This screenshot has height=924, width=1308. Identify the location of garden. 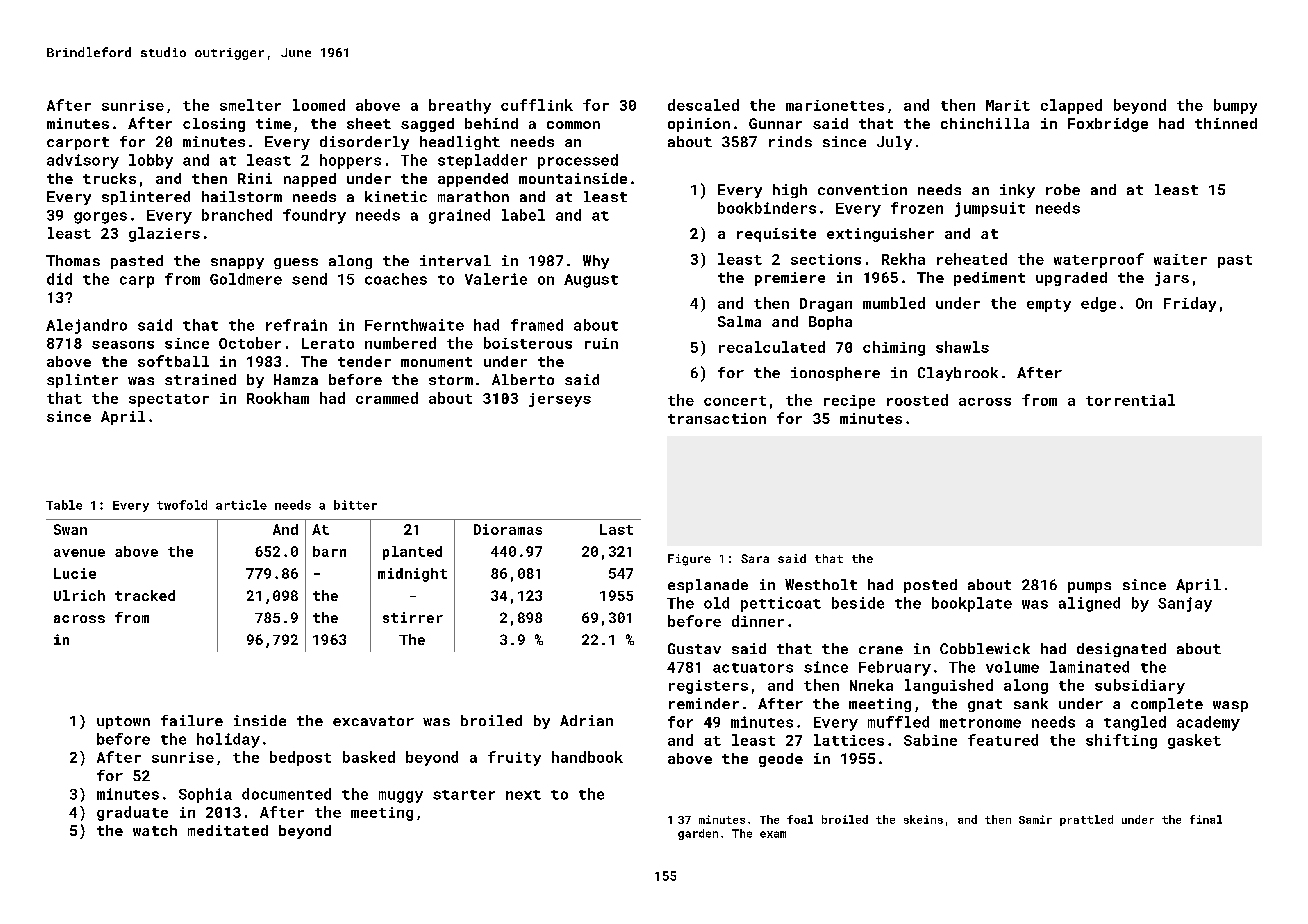
(698, 834).
